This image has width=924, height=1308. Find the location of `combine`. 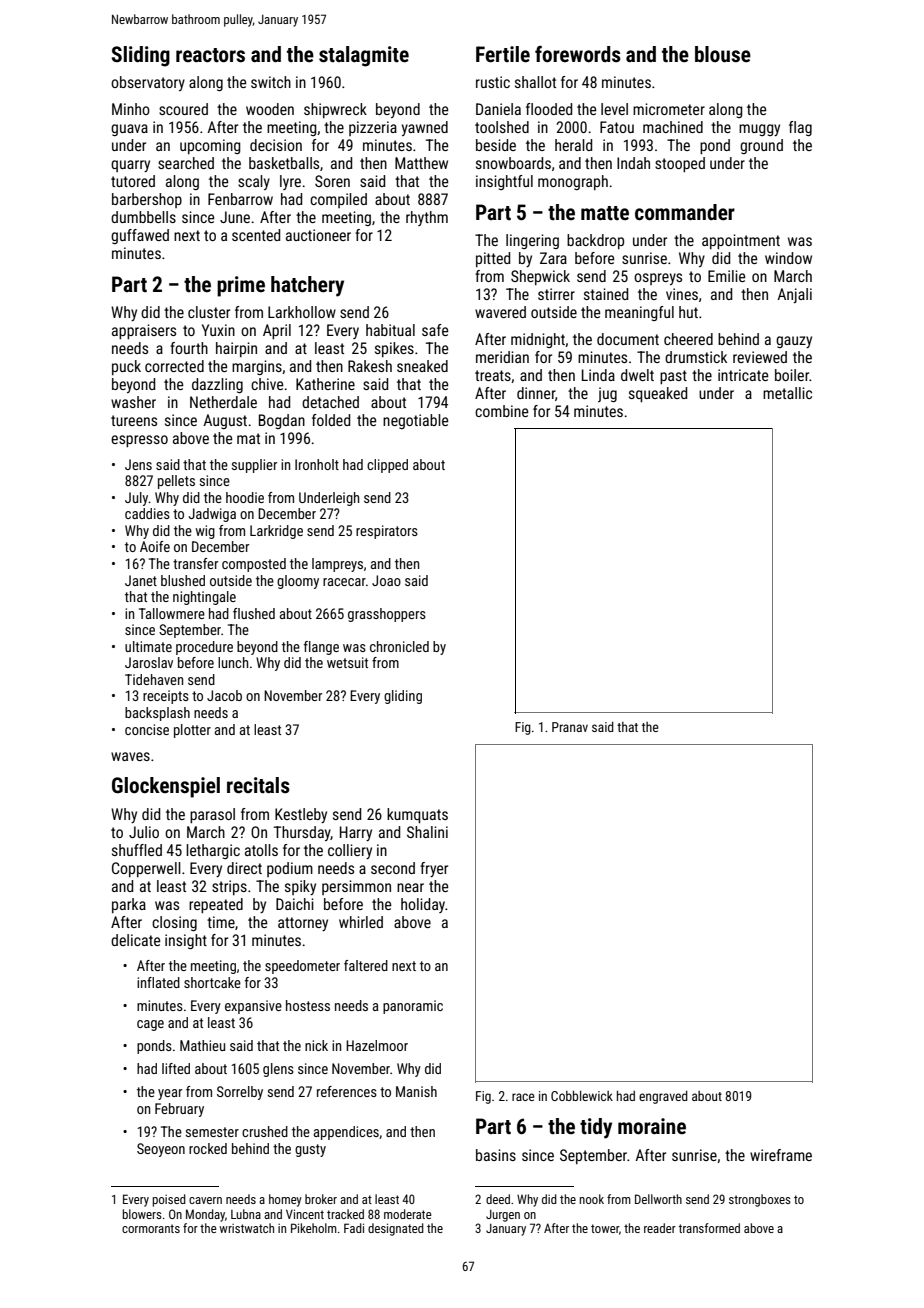

combine is located at coordinates (501, 411).
